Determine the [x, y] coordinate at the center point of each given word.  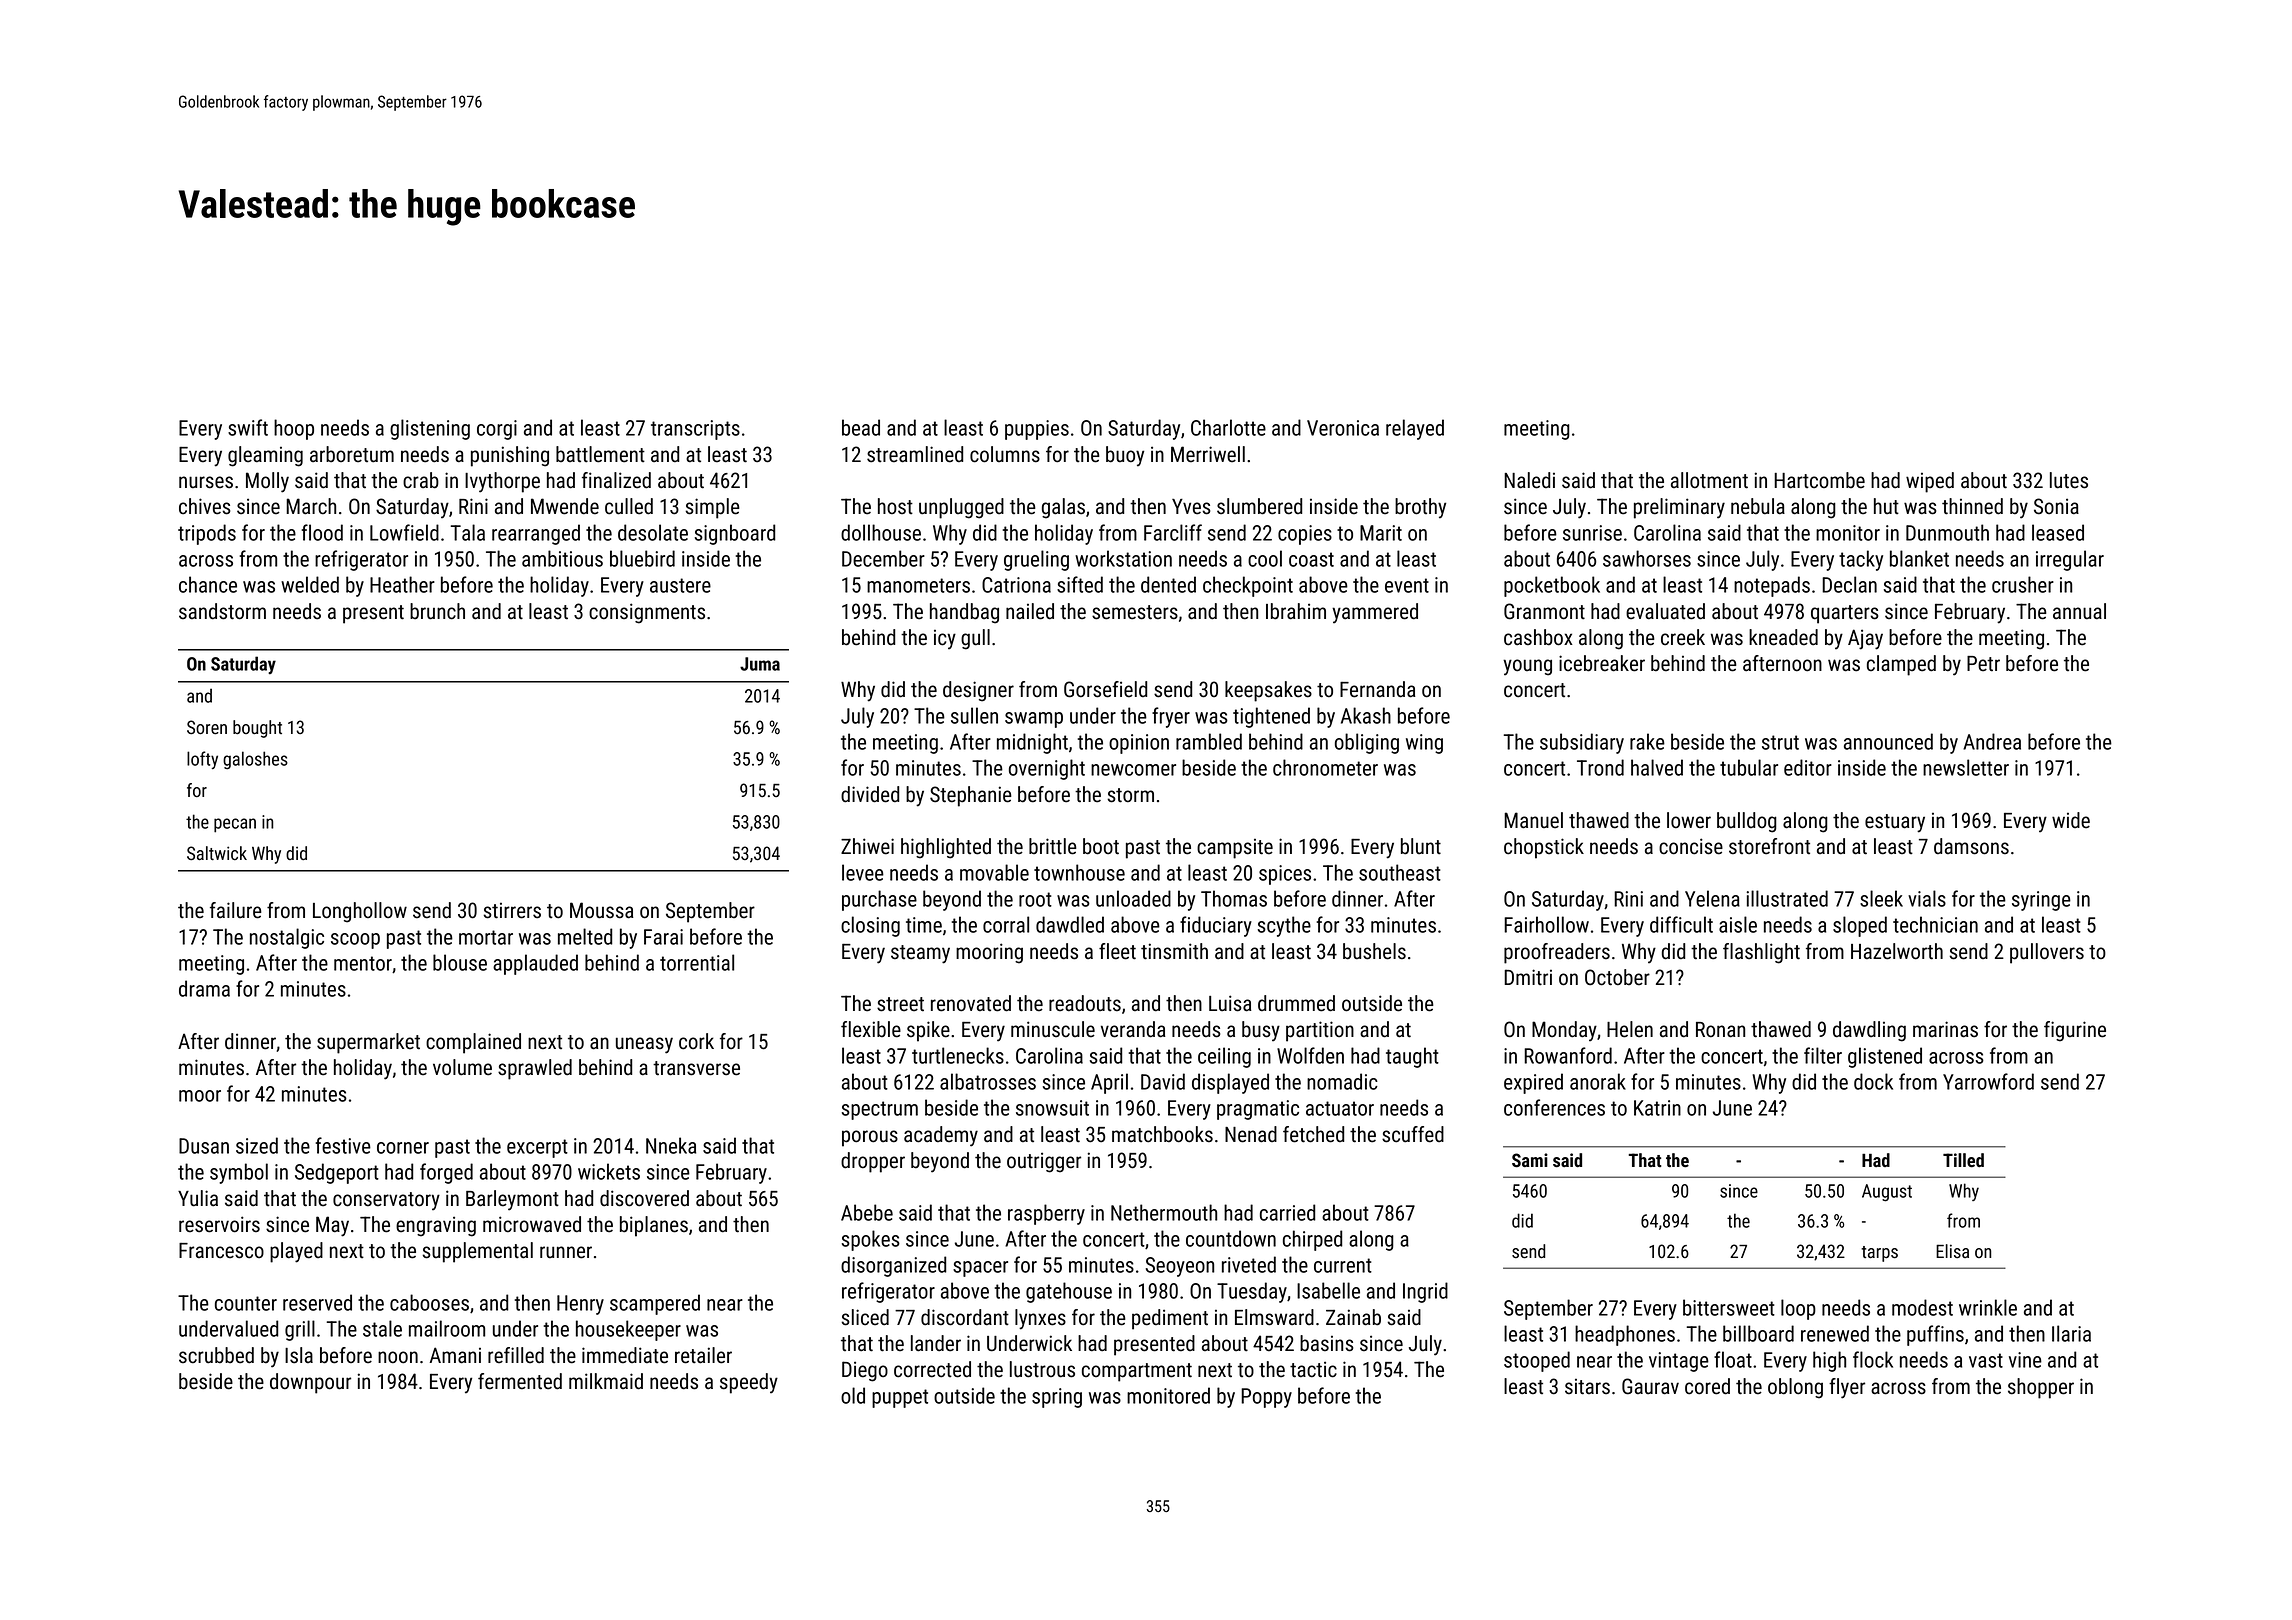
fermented [520, 1381]
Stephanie [971, 796]
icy [945, 639]
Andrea [1992, 741]
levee [863, 872]
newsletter [1966, 767]
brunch [437, 611]
